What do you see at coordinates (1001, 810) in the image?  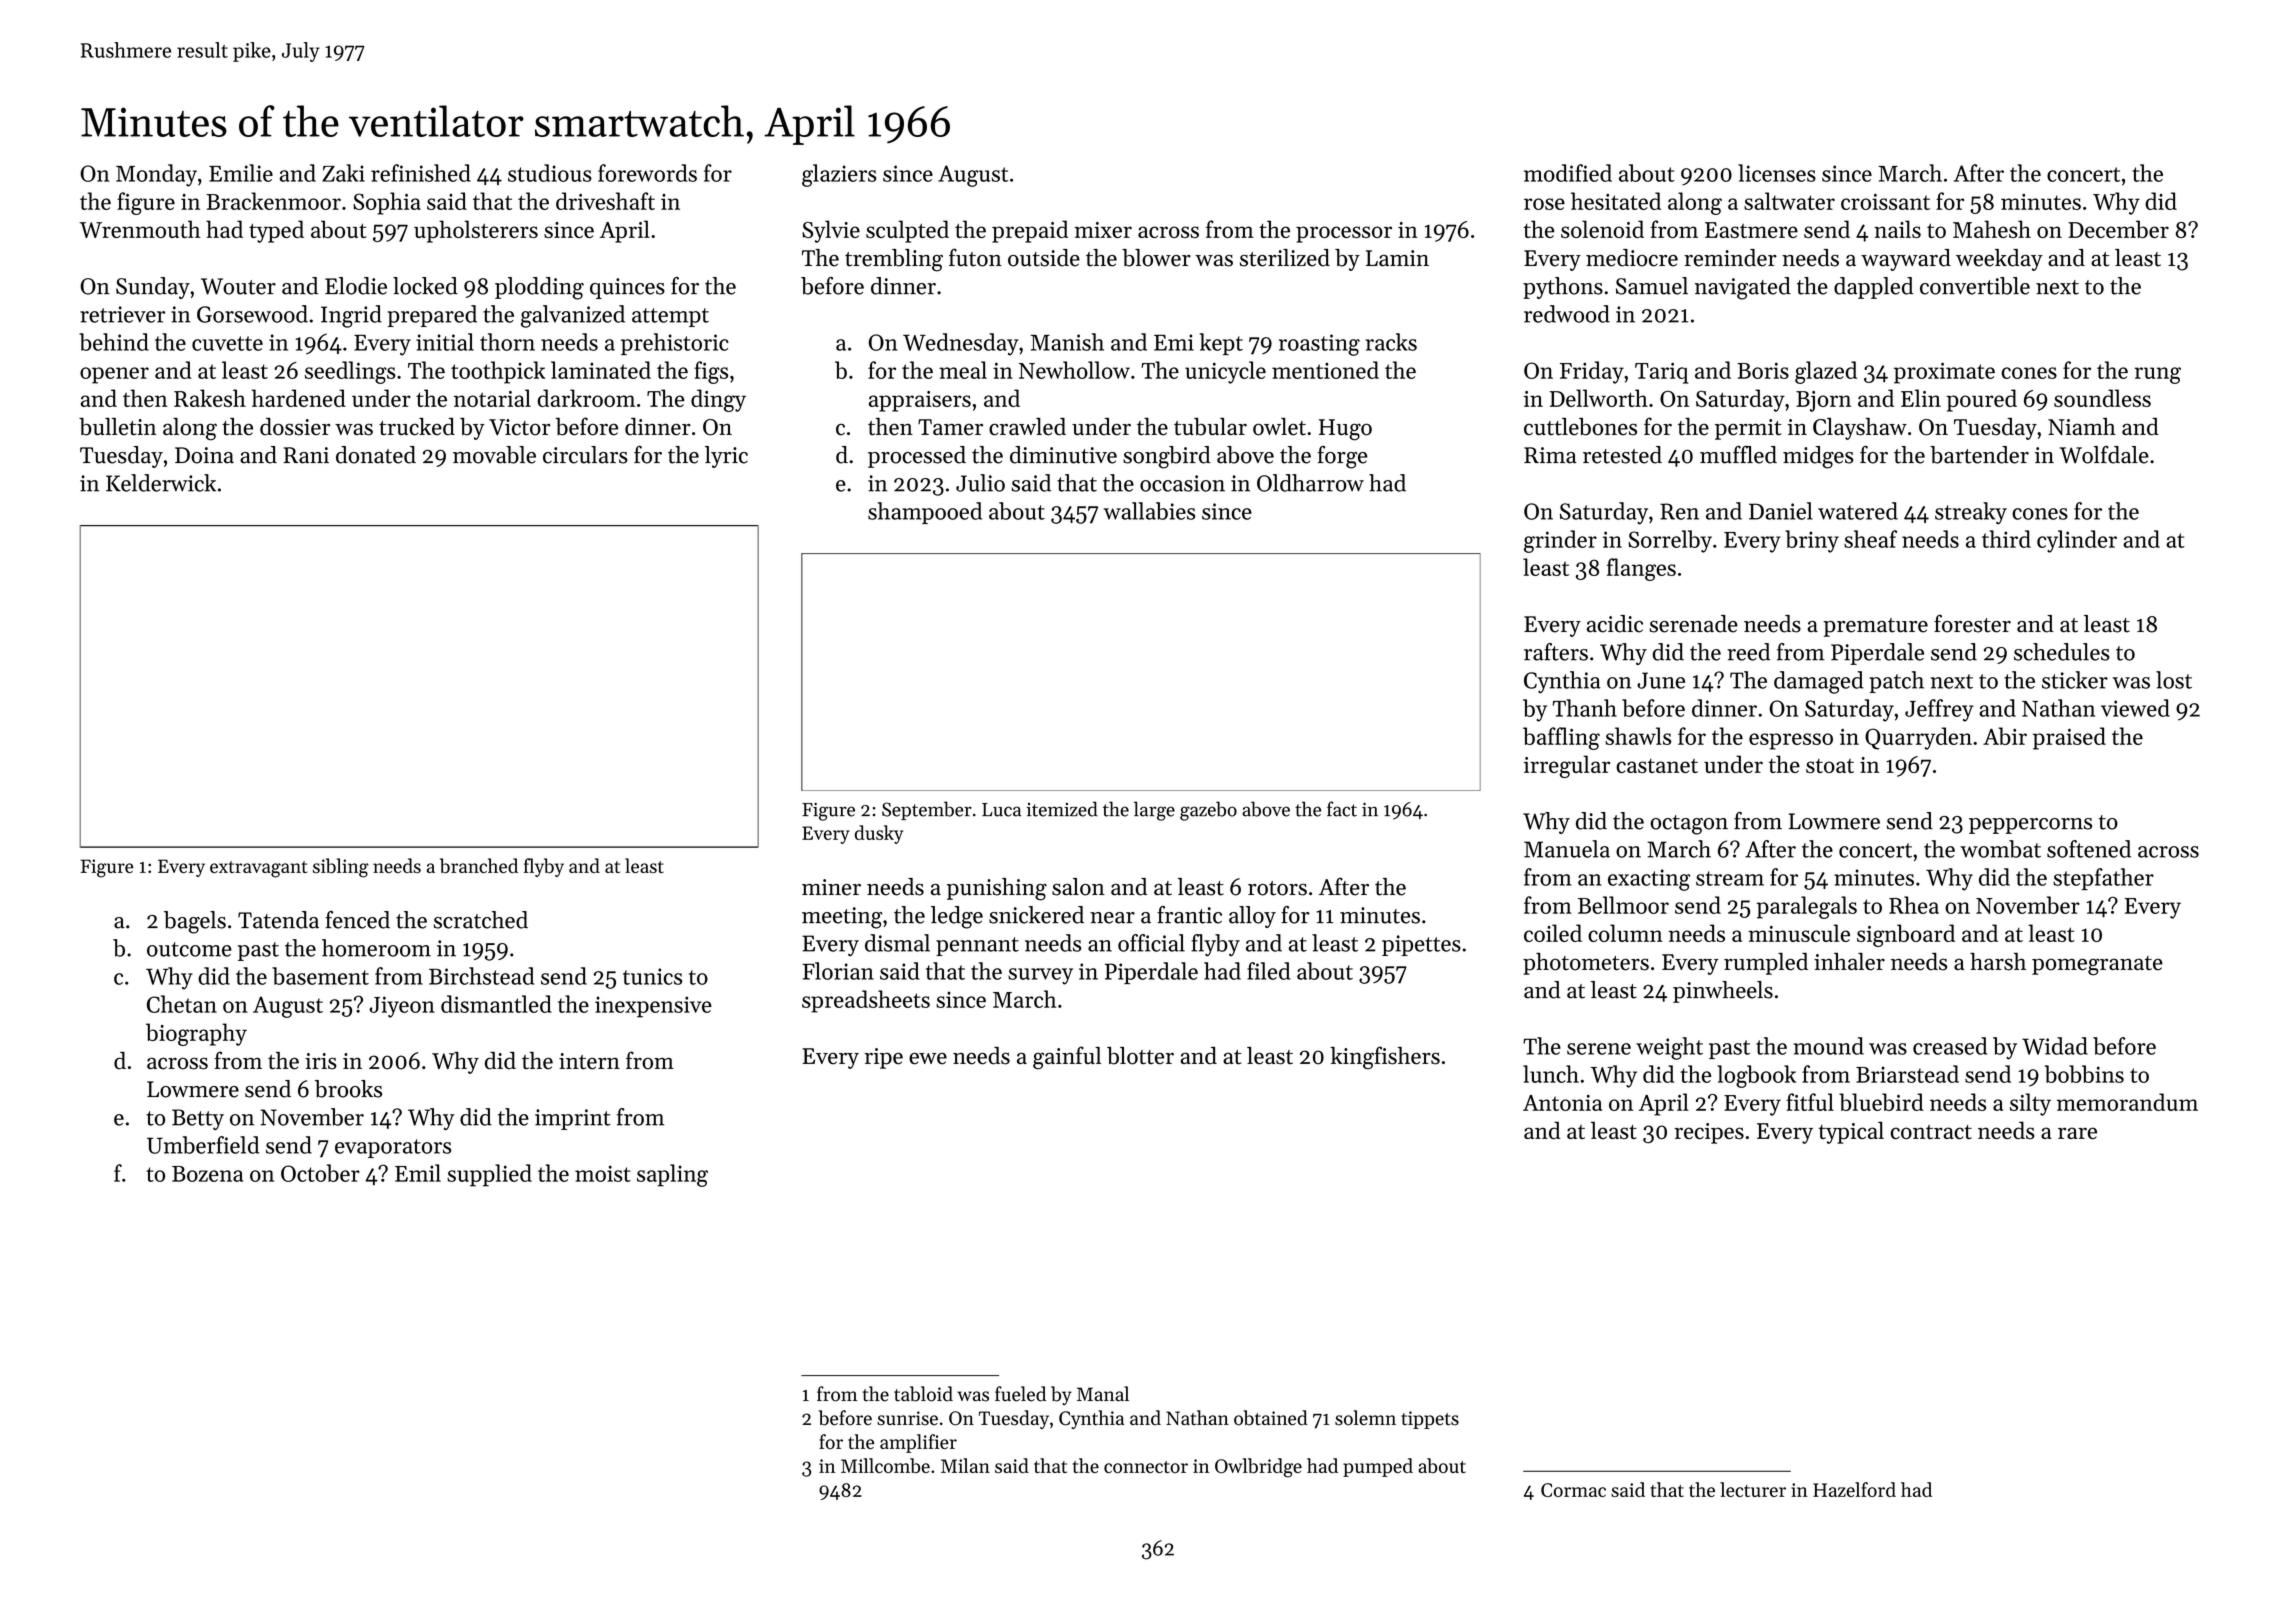 I see `Luca` at bounding box center [1001, 810].
